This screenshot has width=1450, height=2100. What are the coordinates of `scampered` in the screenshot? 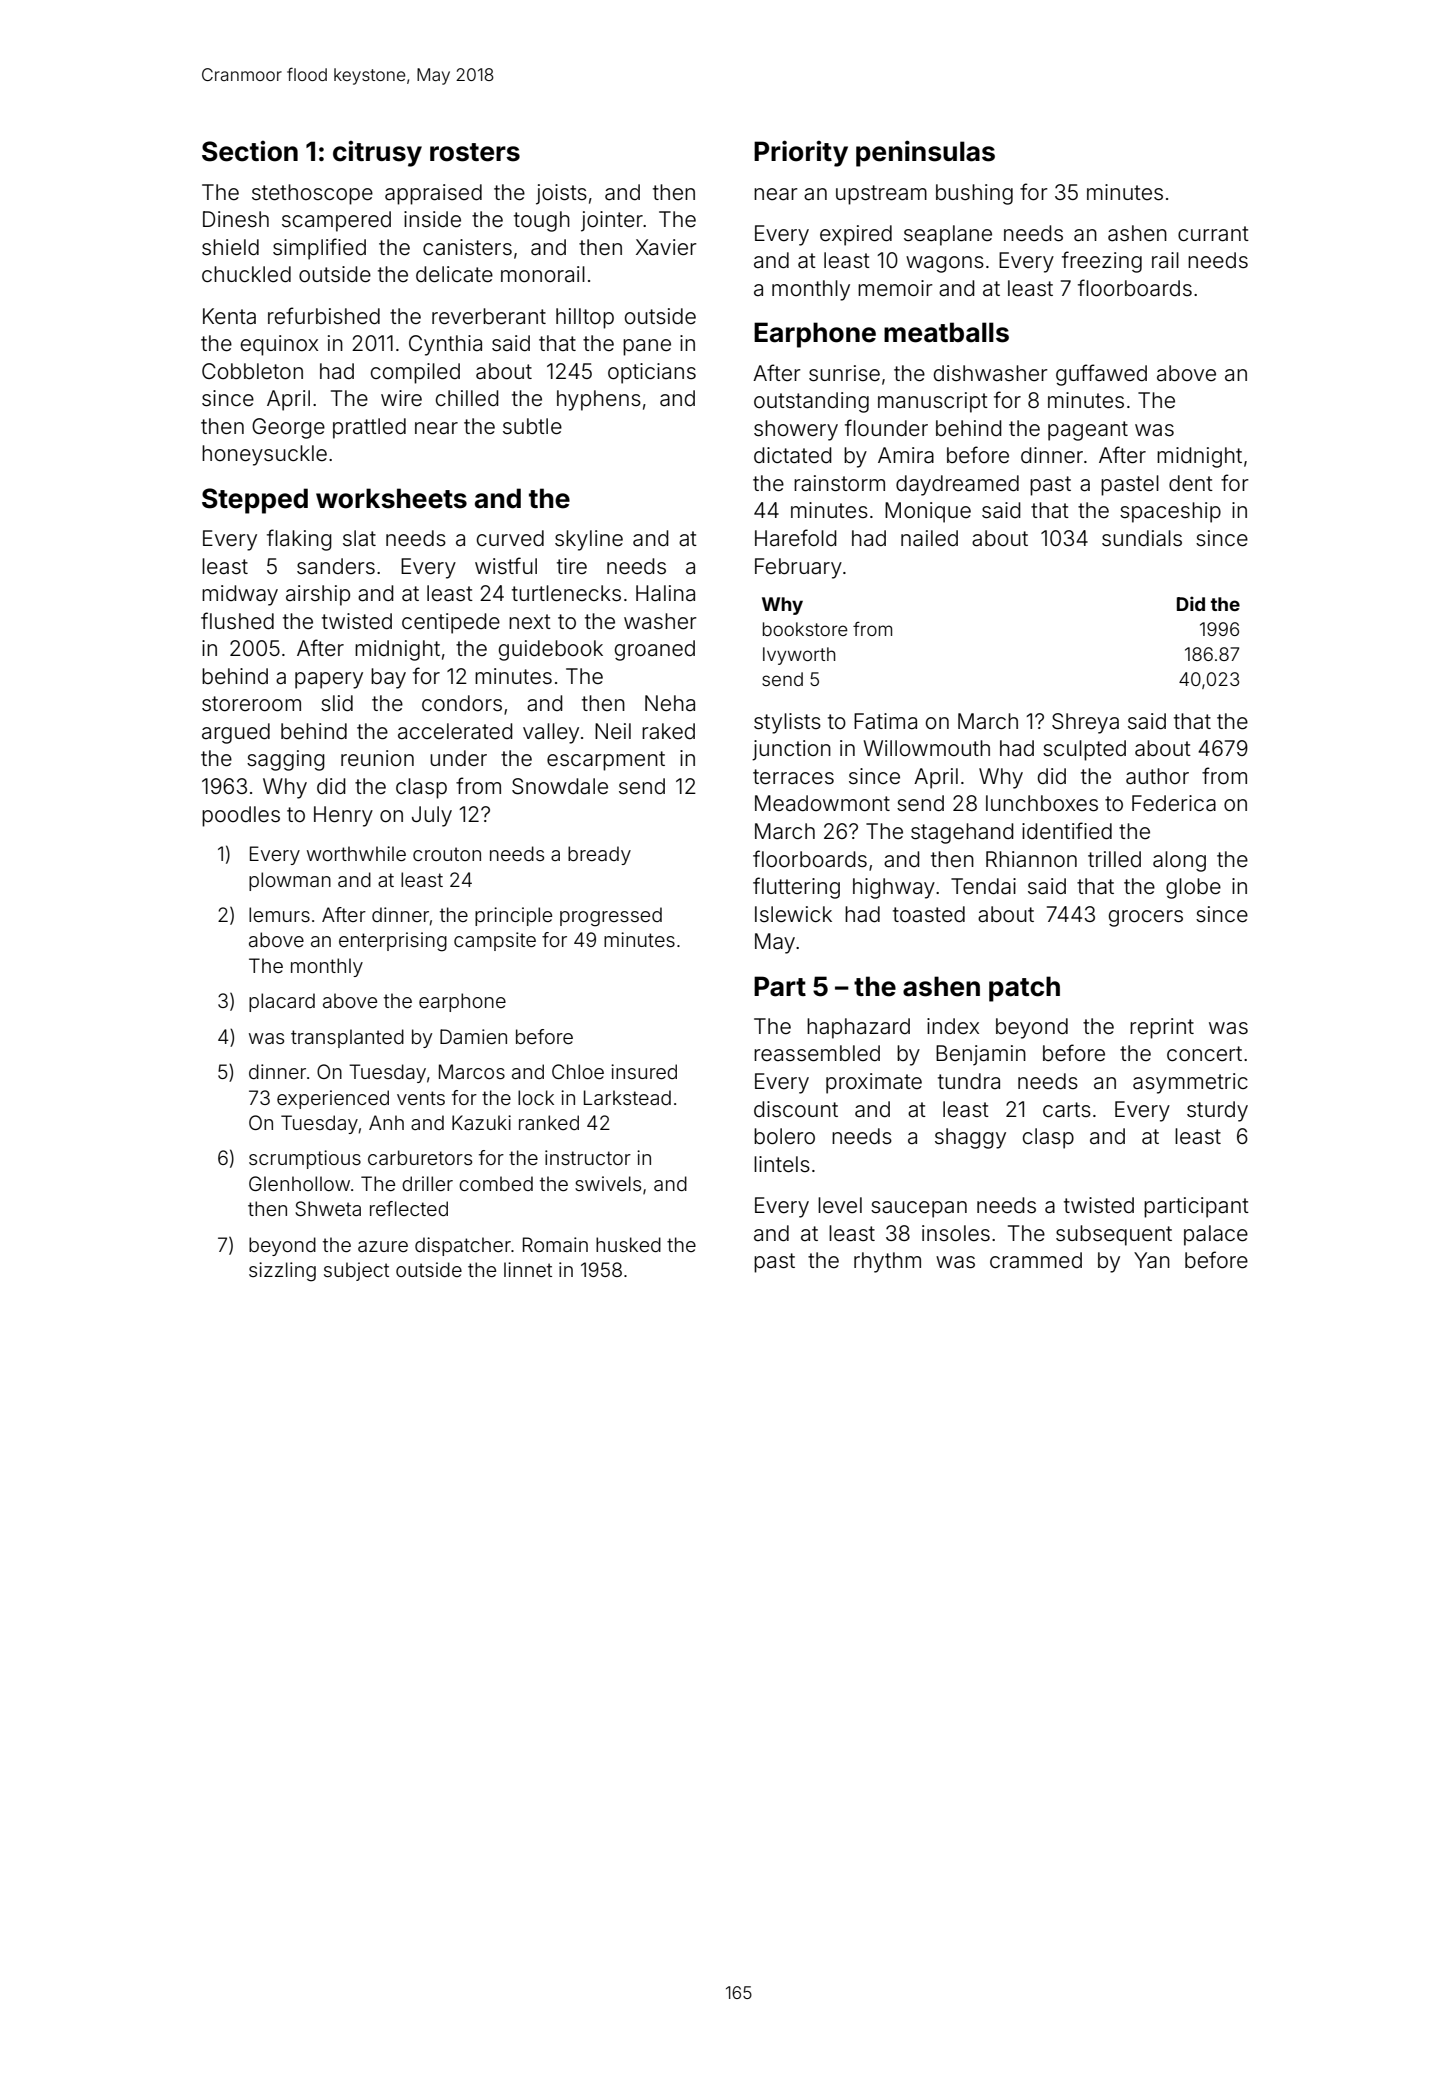 It's located at (336, 221).
